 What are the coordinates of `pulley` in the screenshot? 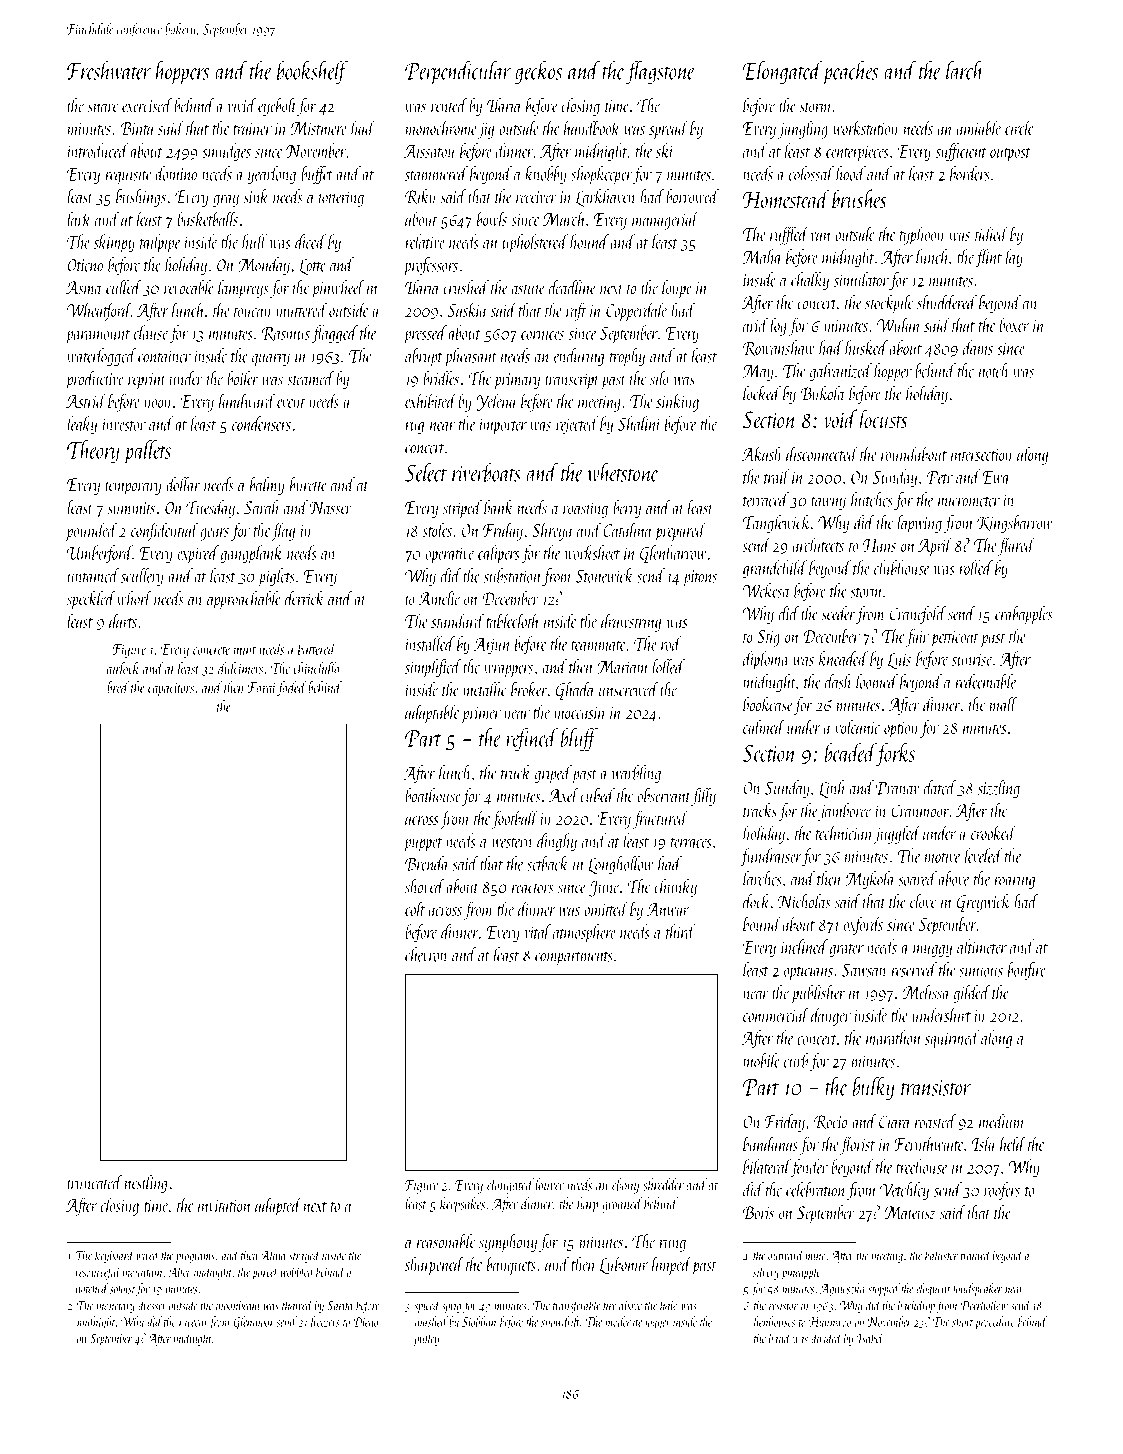 It's located at (426, 1339).
